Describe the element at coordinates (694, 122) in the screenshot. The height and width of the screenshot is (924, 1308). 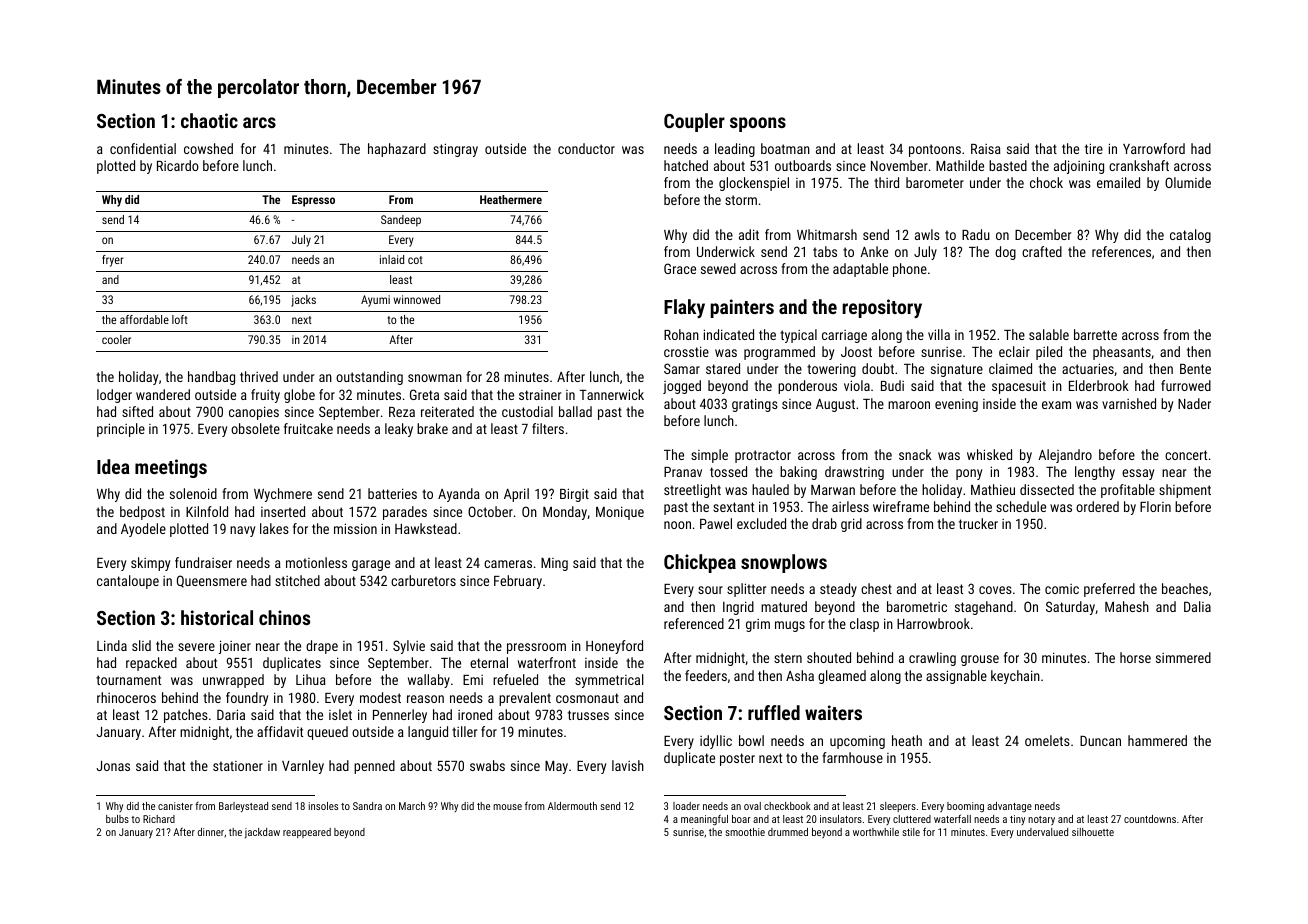
I see `Coupler` at that location.
